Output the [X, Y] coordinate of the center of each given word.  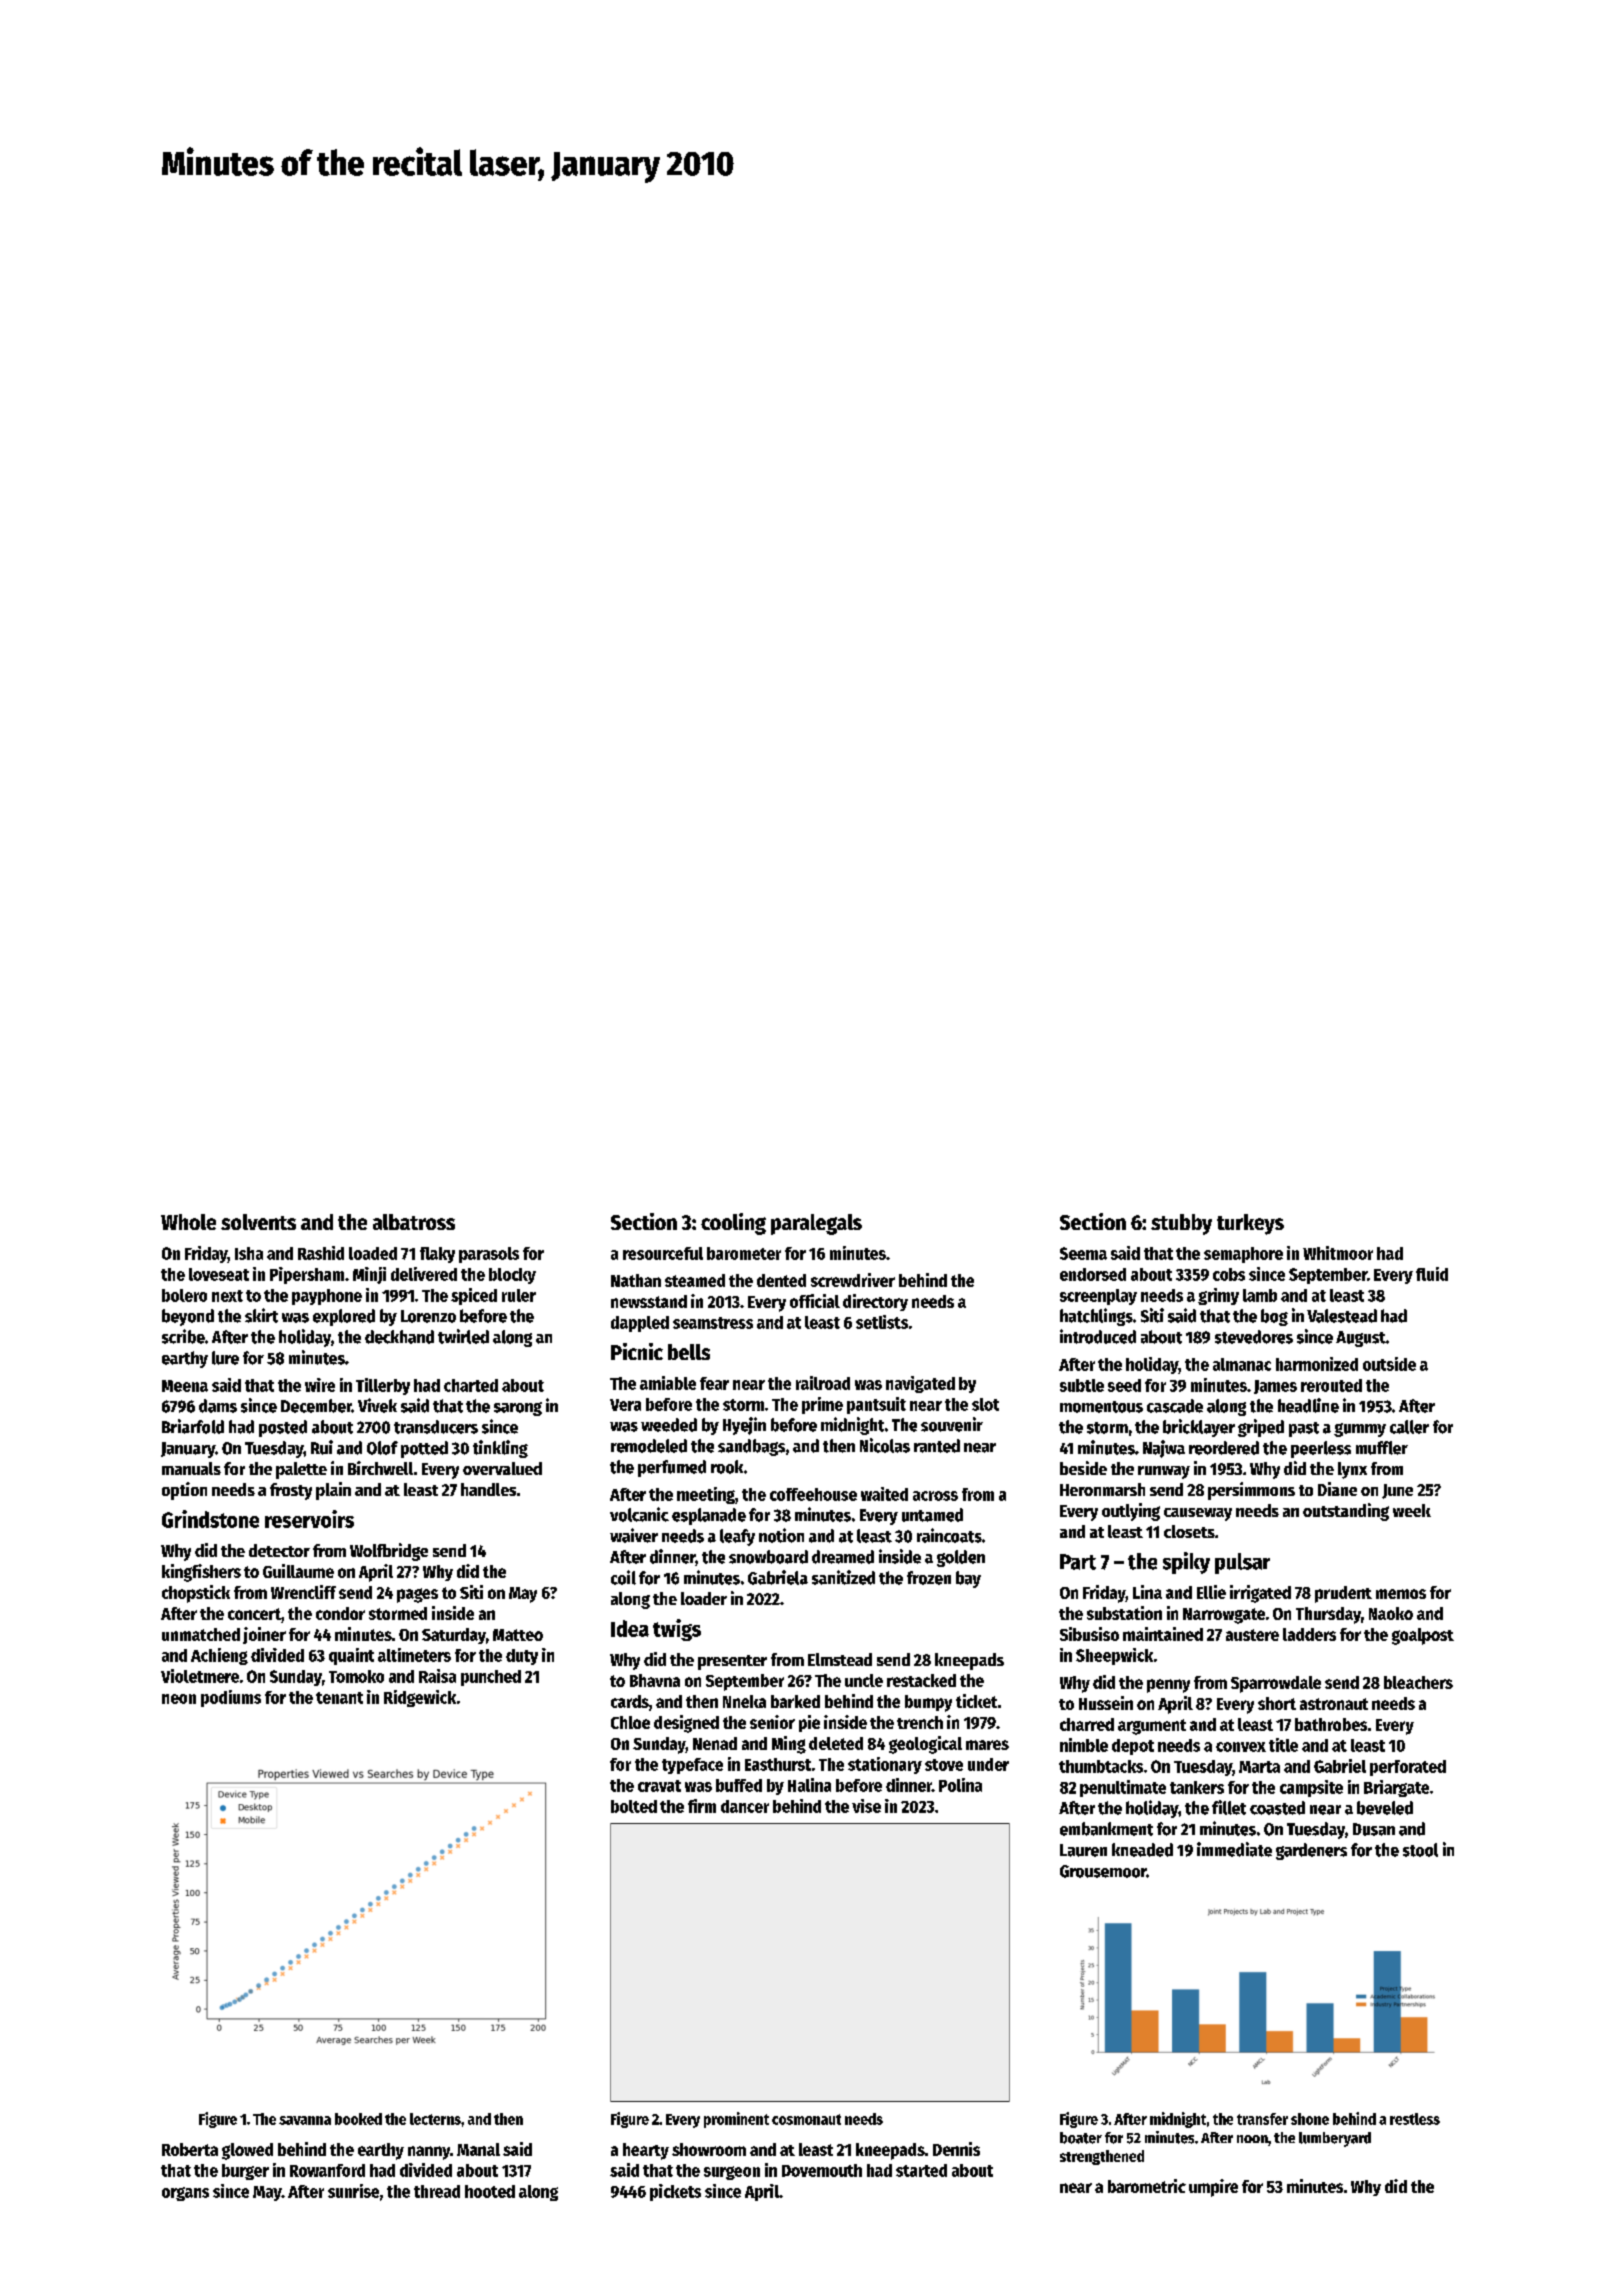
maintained [1163, 1634]
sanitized [843, 1577]
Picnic [637, 1351]
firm [702, 1806]
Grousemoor [1103, 1871]
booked [358, 2119]
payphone [327, 1297]
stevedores [1254, 1337]
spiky [1186, 1563]
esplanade [709, 1516]
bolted [634, 1806]
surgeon [732, 2173]
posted [283, 1428]
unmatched [201, 1634]
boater [1081, 2138]
